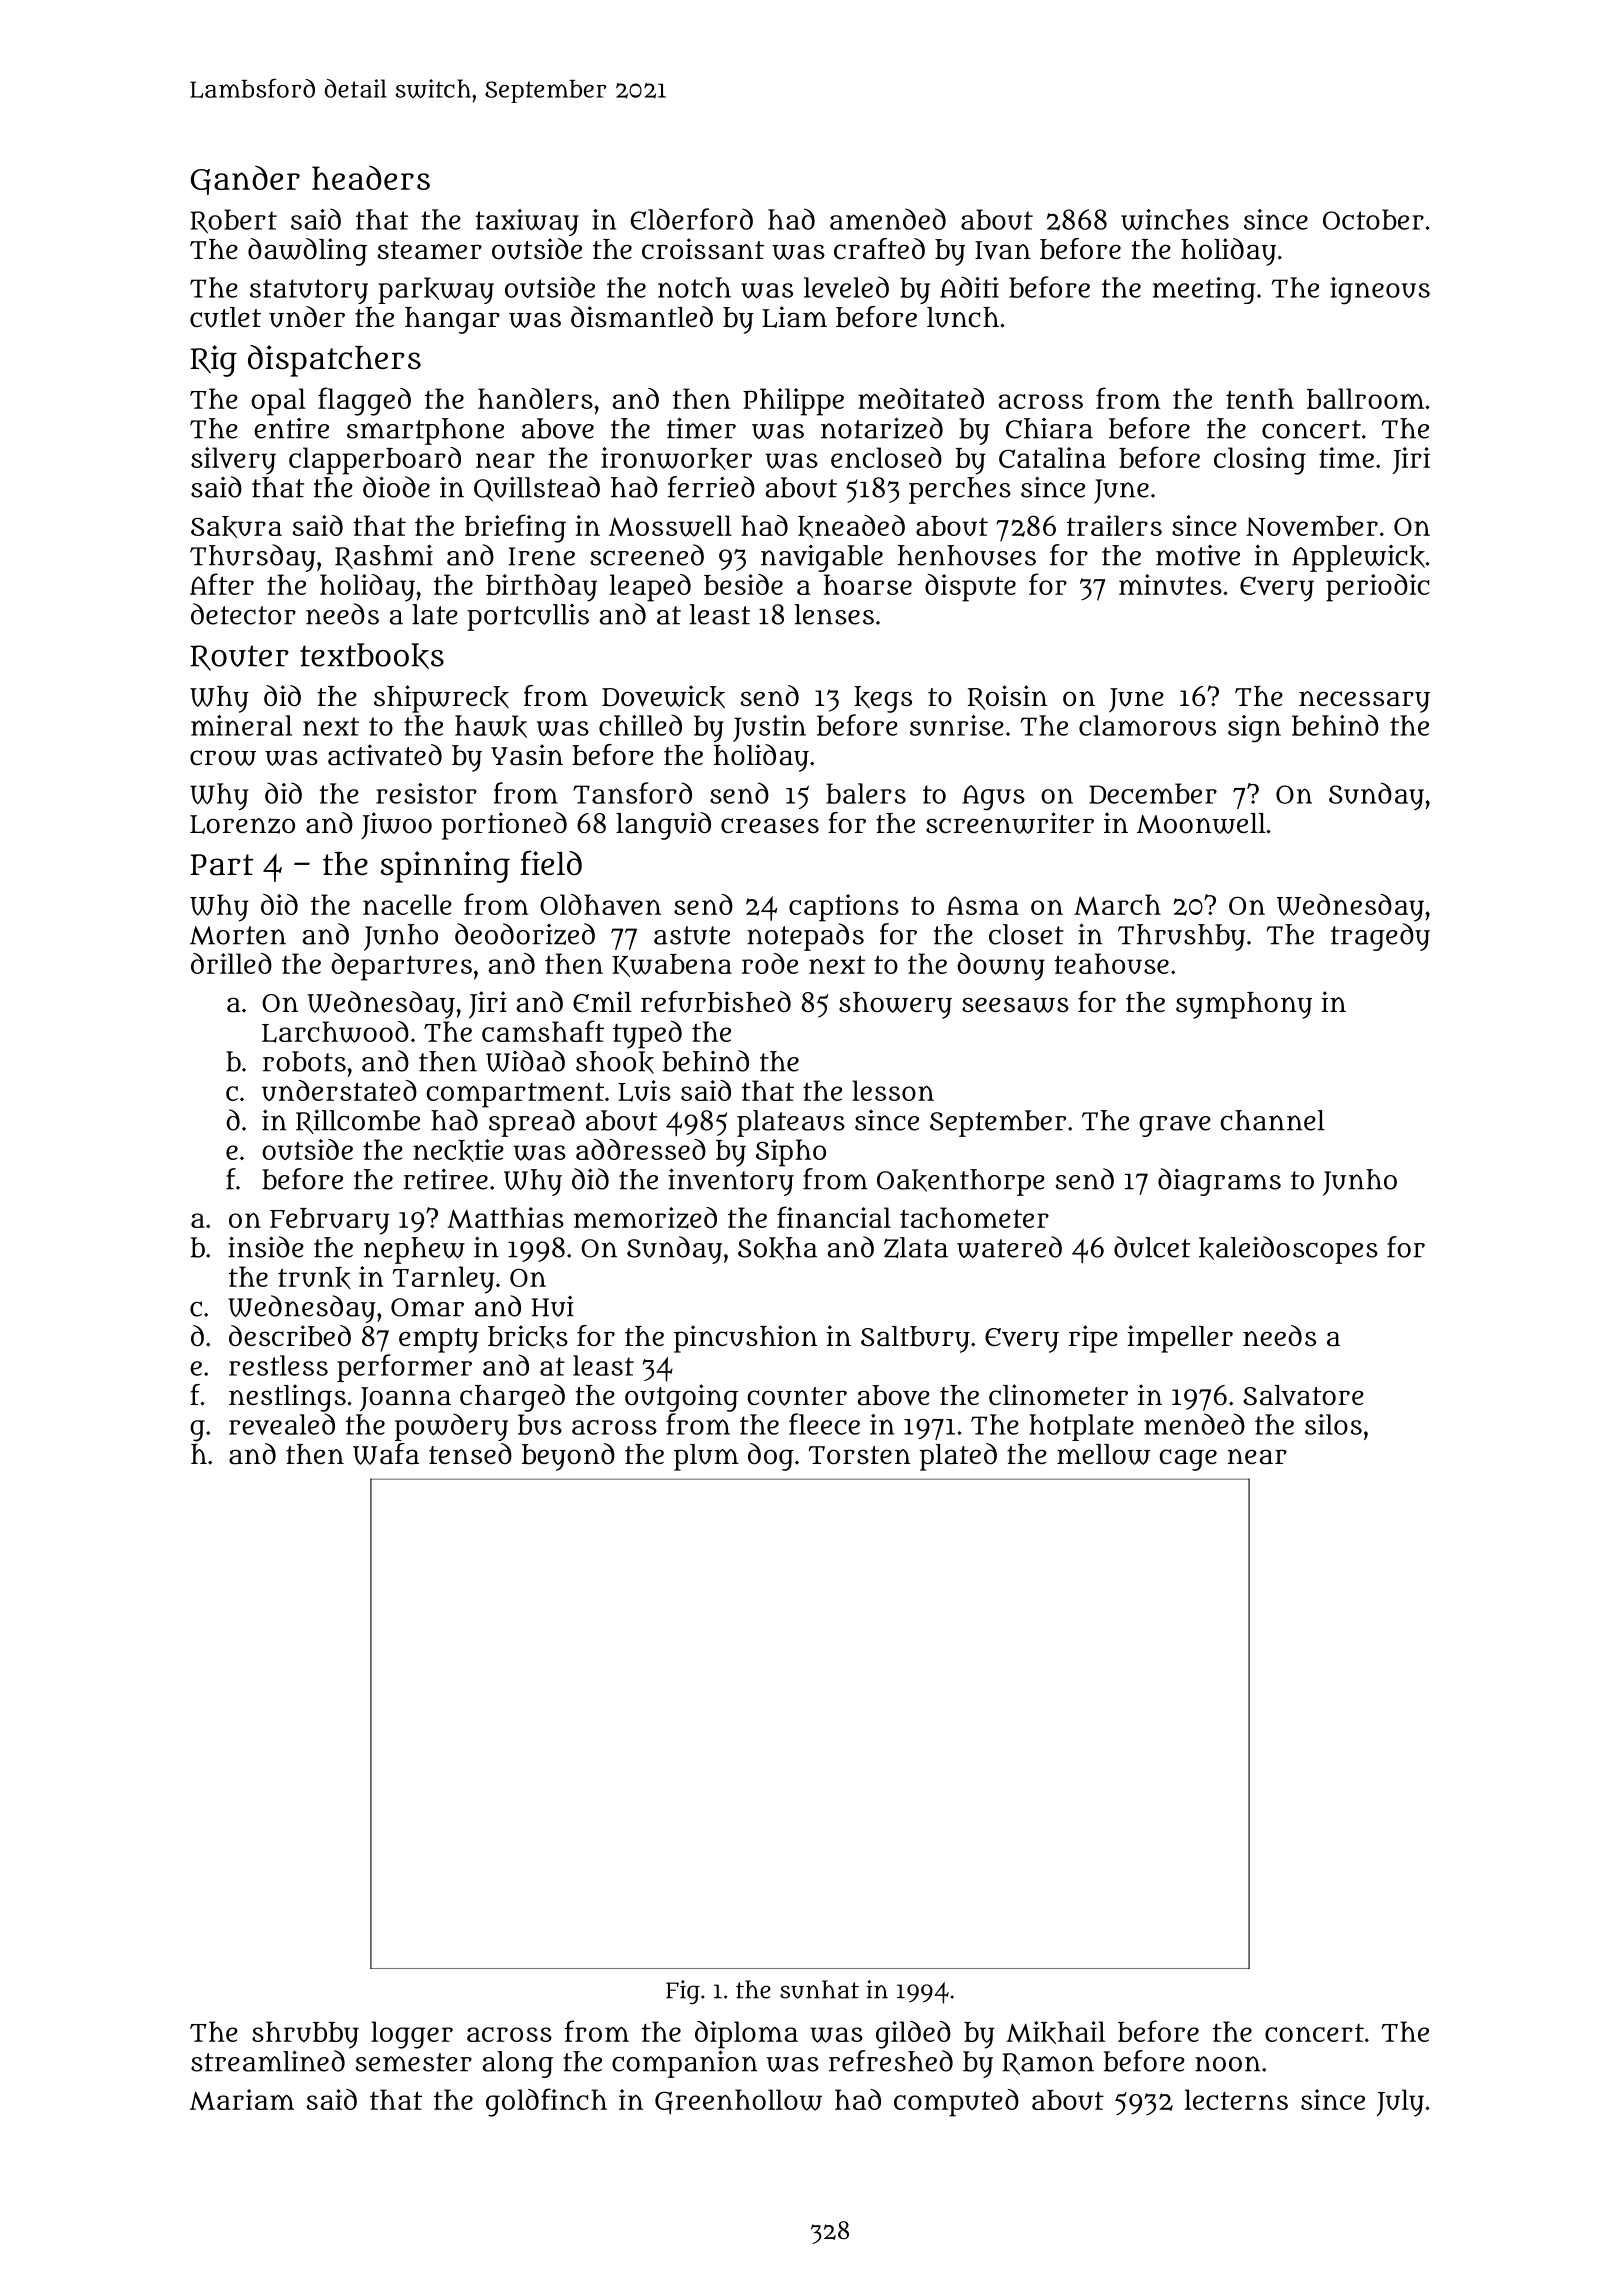 Image resolution: width=1620 pixels, height=2292 pixels. What do you see at coordinates (738, 2102) in the screenshot?
I see `Greenhollow` at bounding box center [738, 2102].
